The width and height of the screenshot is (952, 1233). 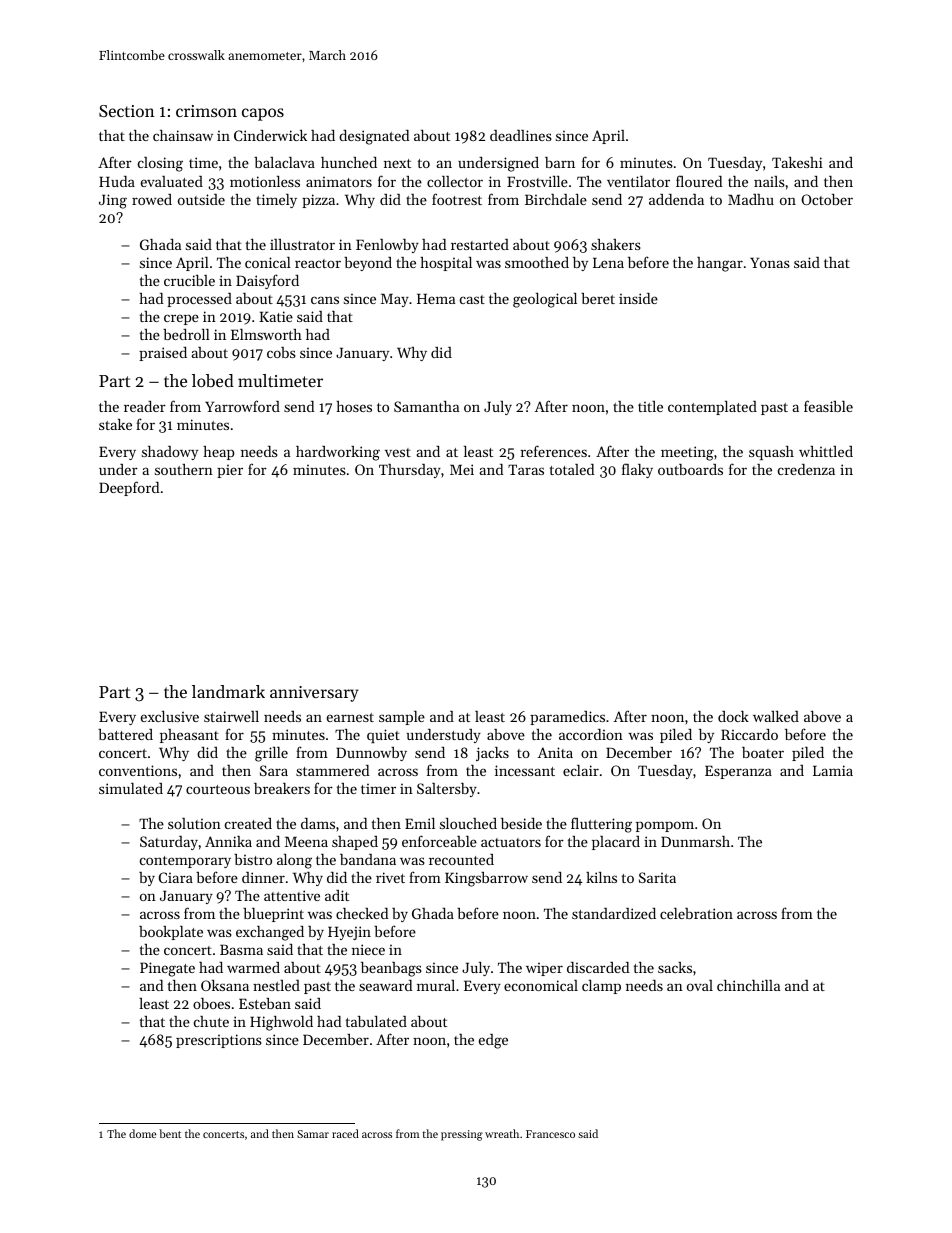 I want to click on Ciara, so click(x=176, y=877).
